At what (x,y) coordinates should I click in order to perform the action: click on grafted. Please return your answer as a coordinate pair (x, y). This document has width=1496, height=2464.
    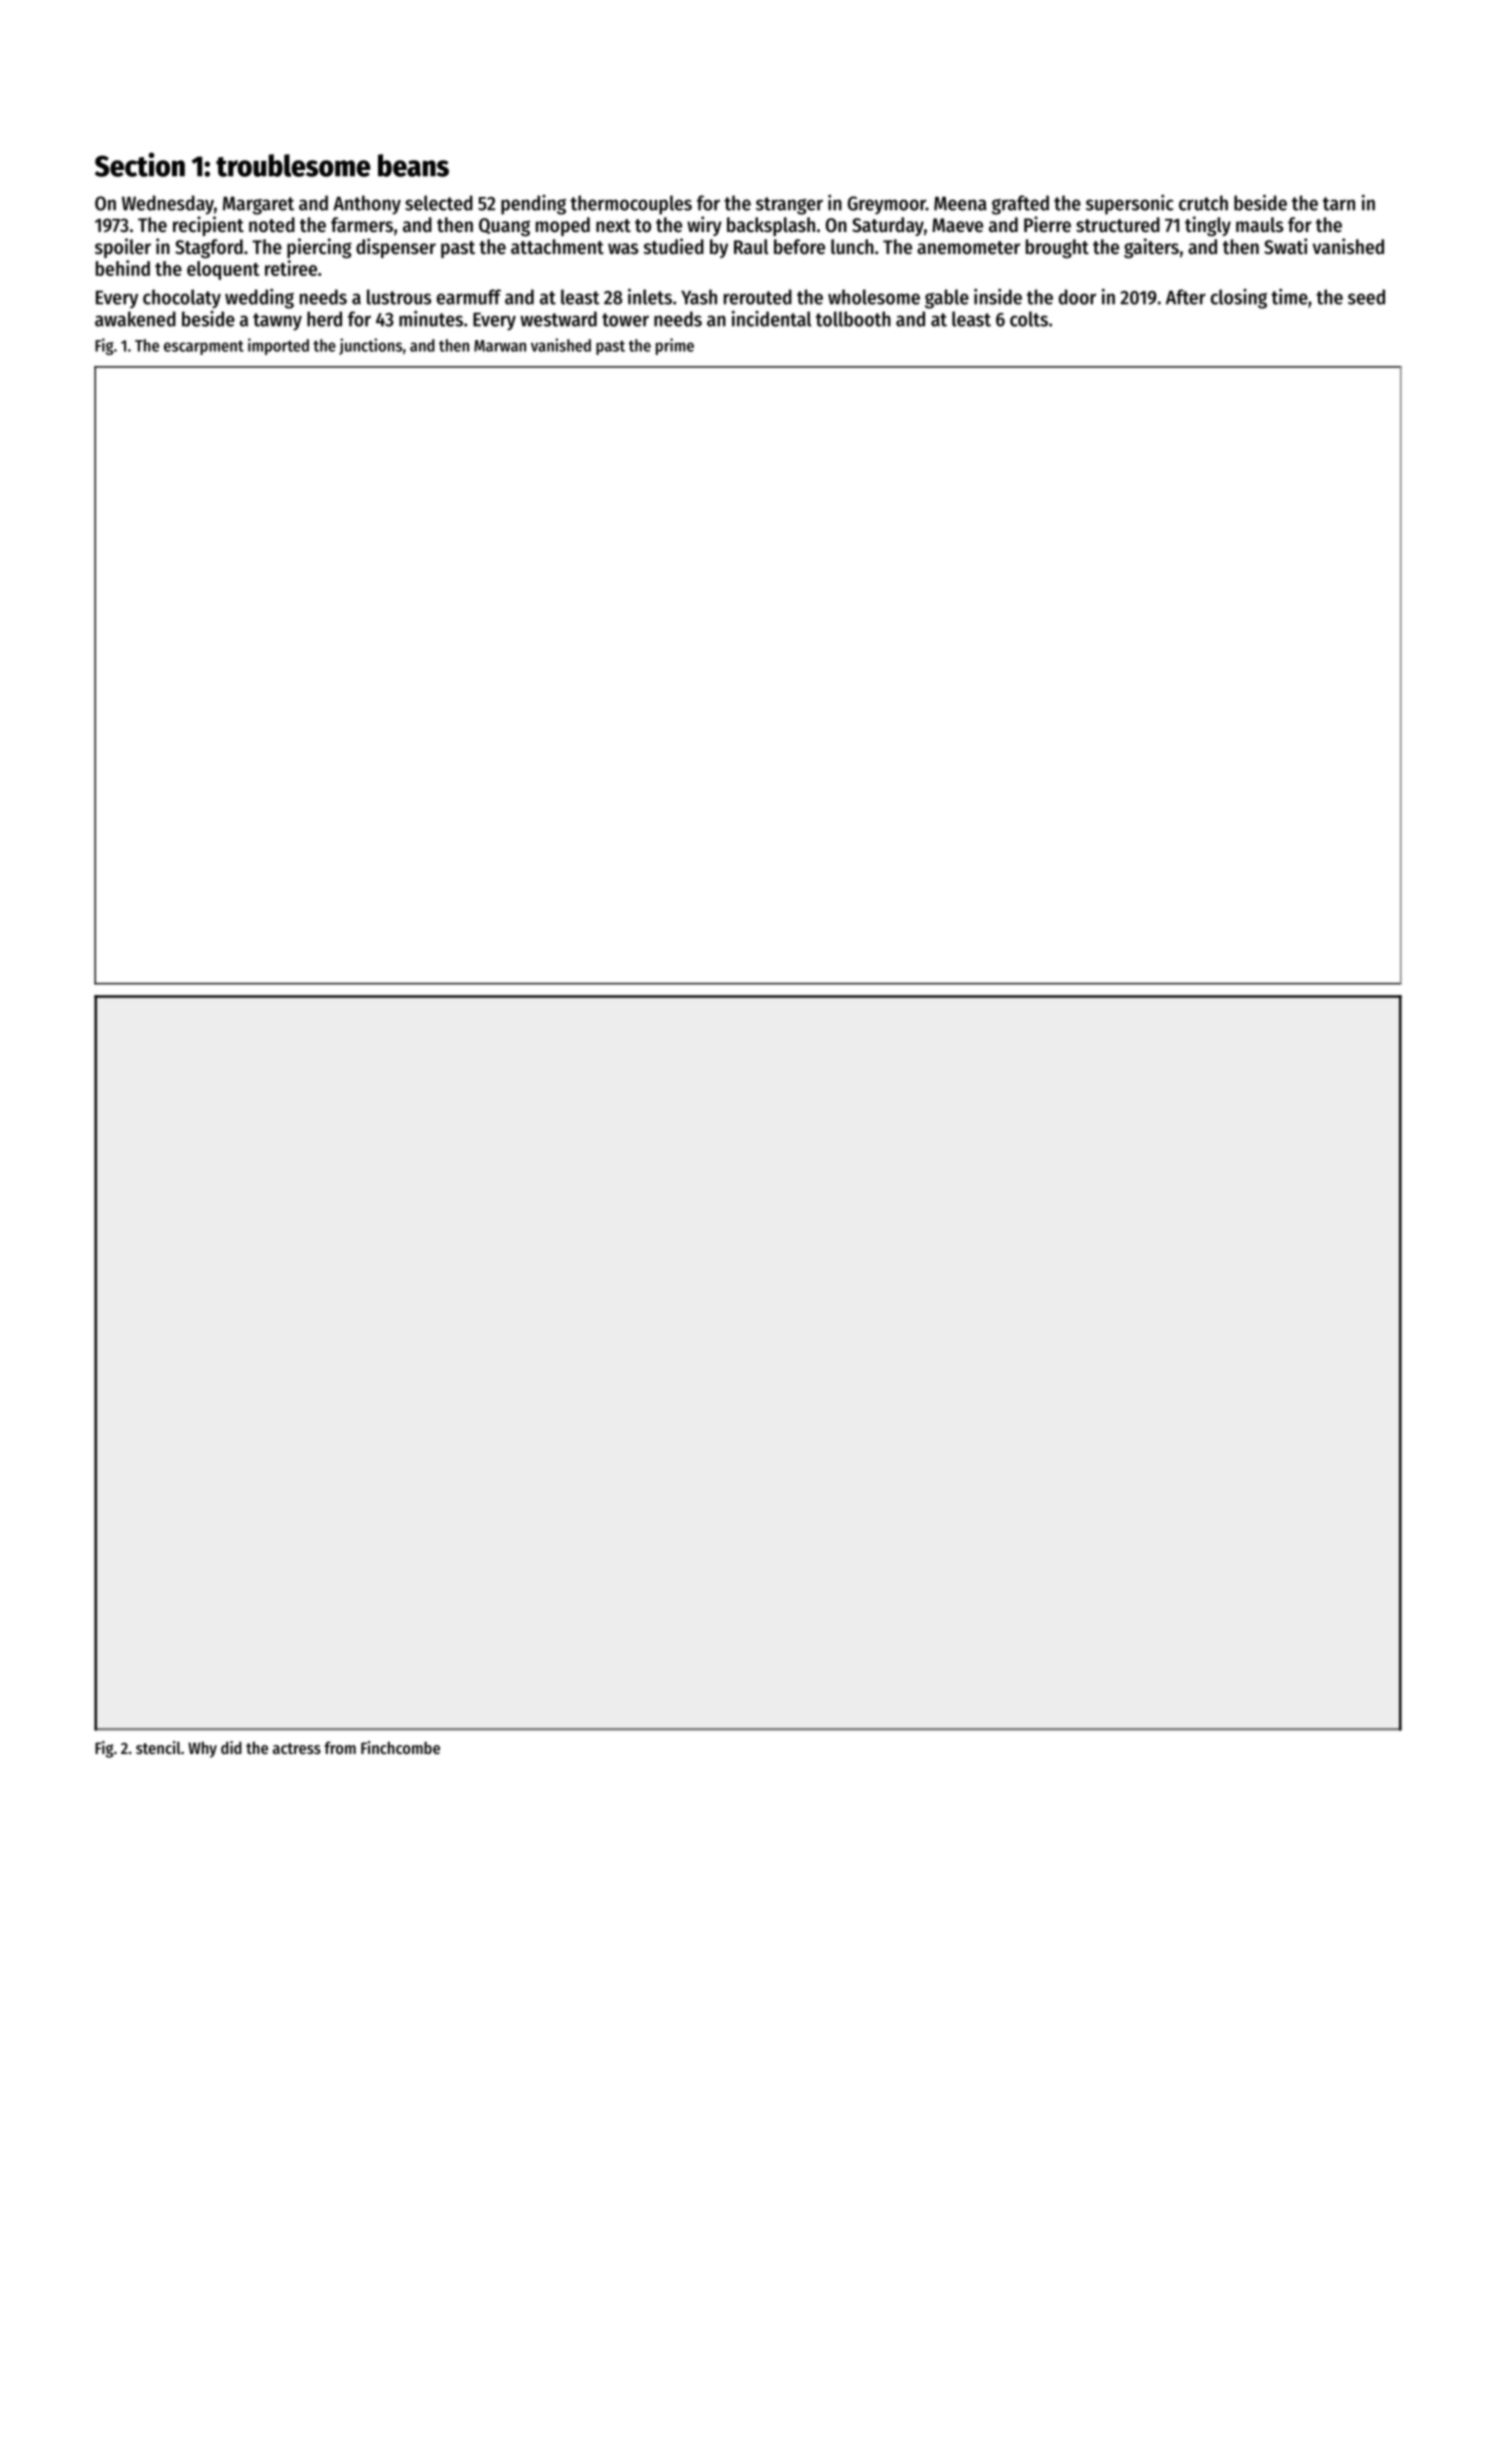
    Looking at the image, I should click on (1020, 205).
